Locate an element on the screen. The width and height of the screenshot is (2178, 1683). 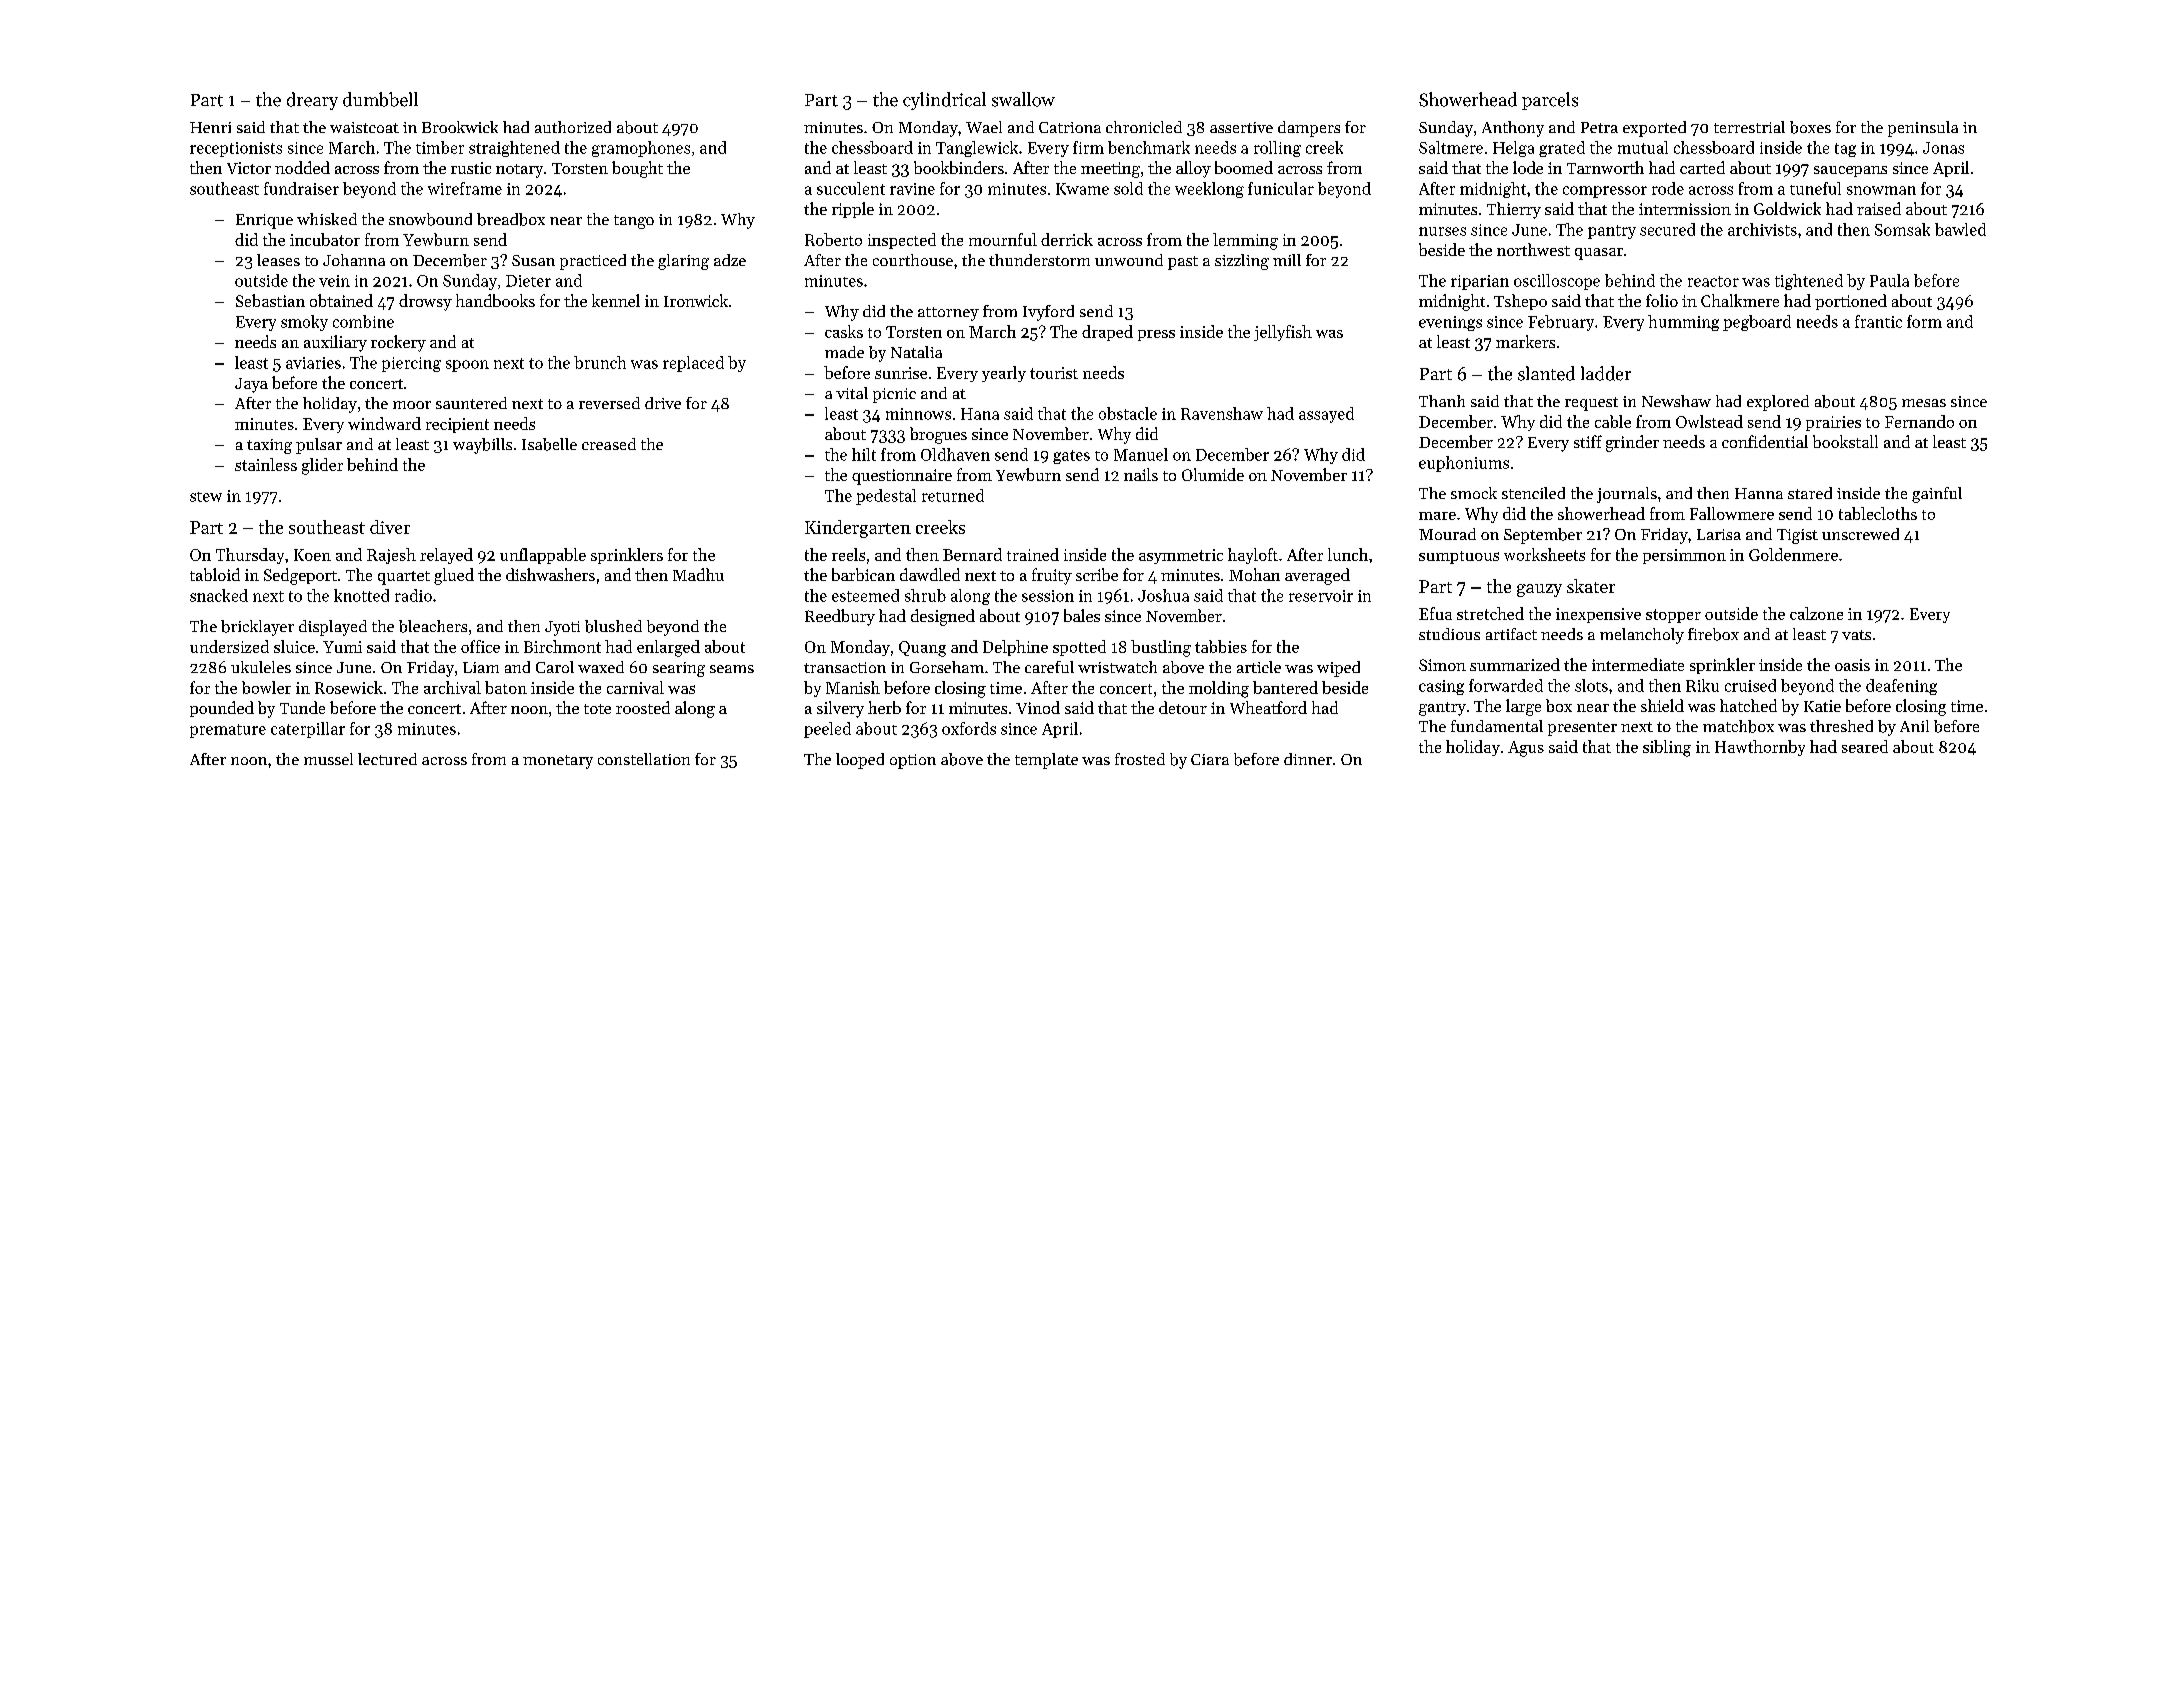
pedestal is located at coordinates (886, 497).
